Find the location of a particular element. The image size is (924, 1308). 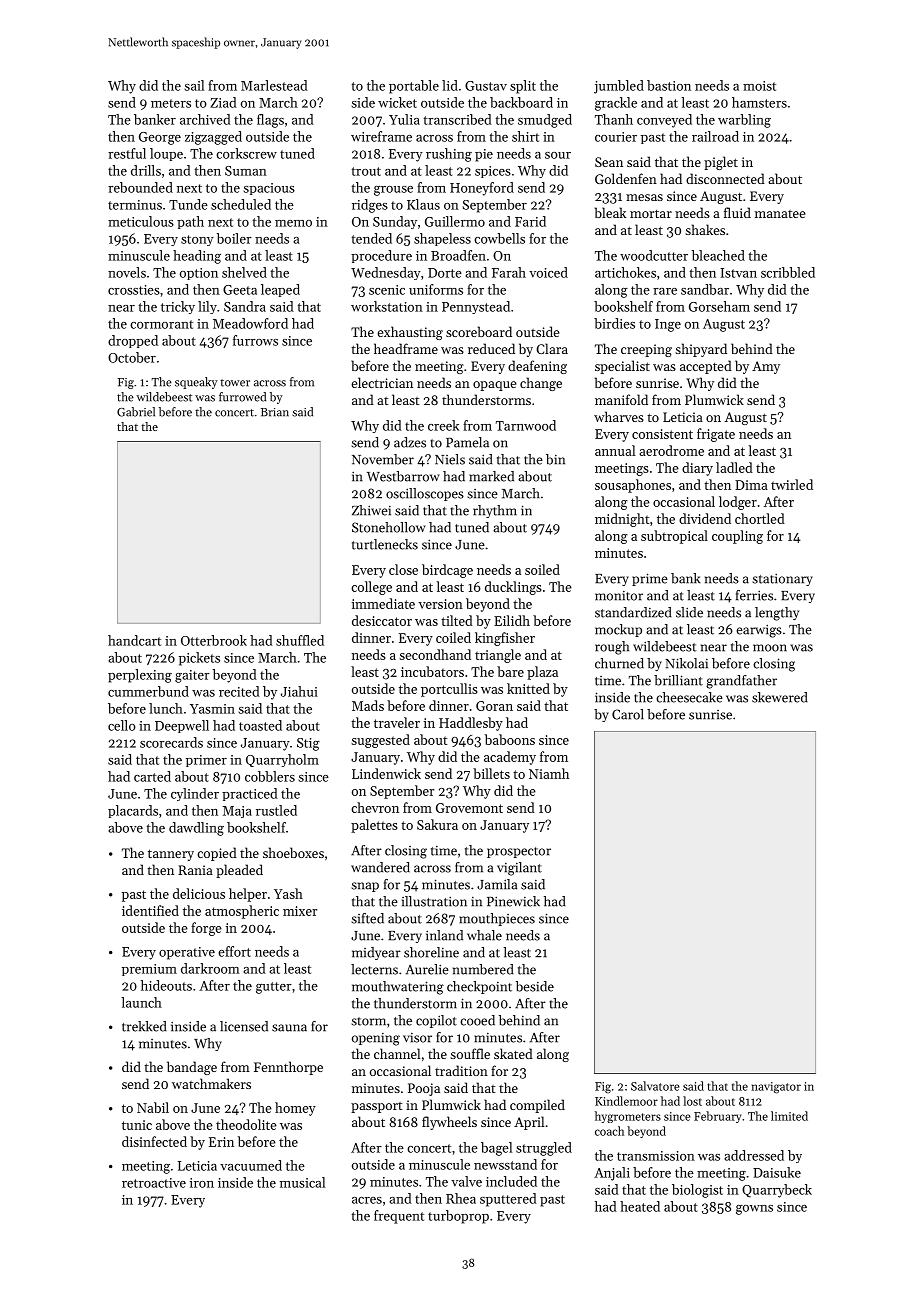

rhythm is located at coordinates (495, 511).
